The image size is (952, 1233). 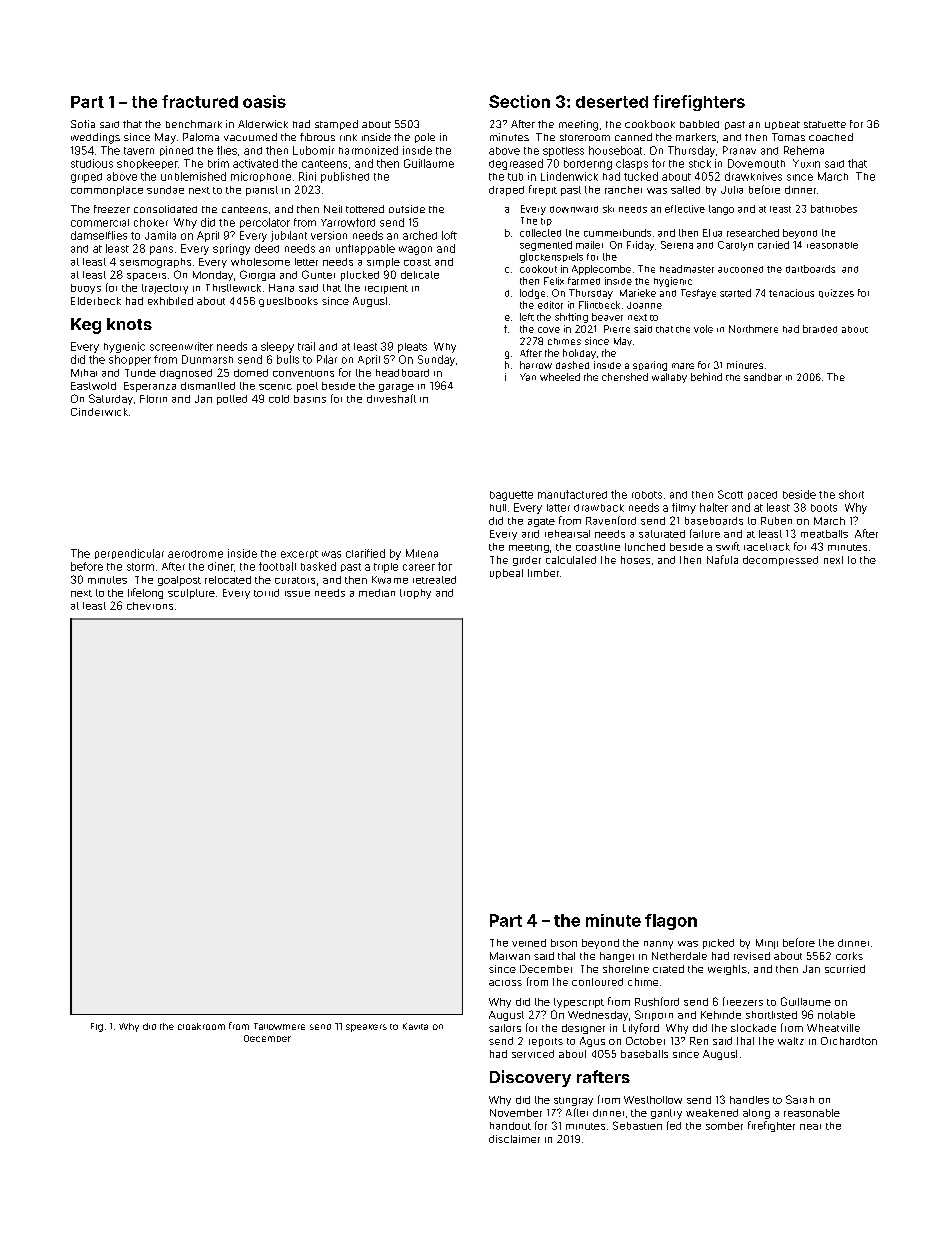 What do you see at coordinates (612, 102) in the page?
I see `deserted` at bounding box center [612, 102].
